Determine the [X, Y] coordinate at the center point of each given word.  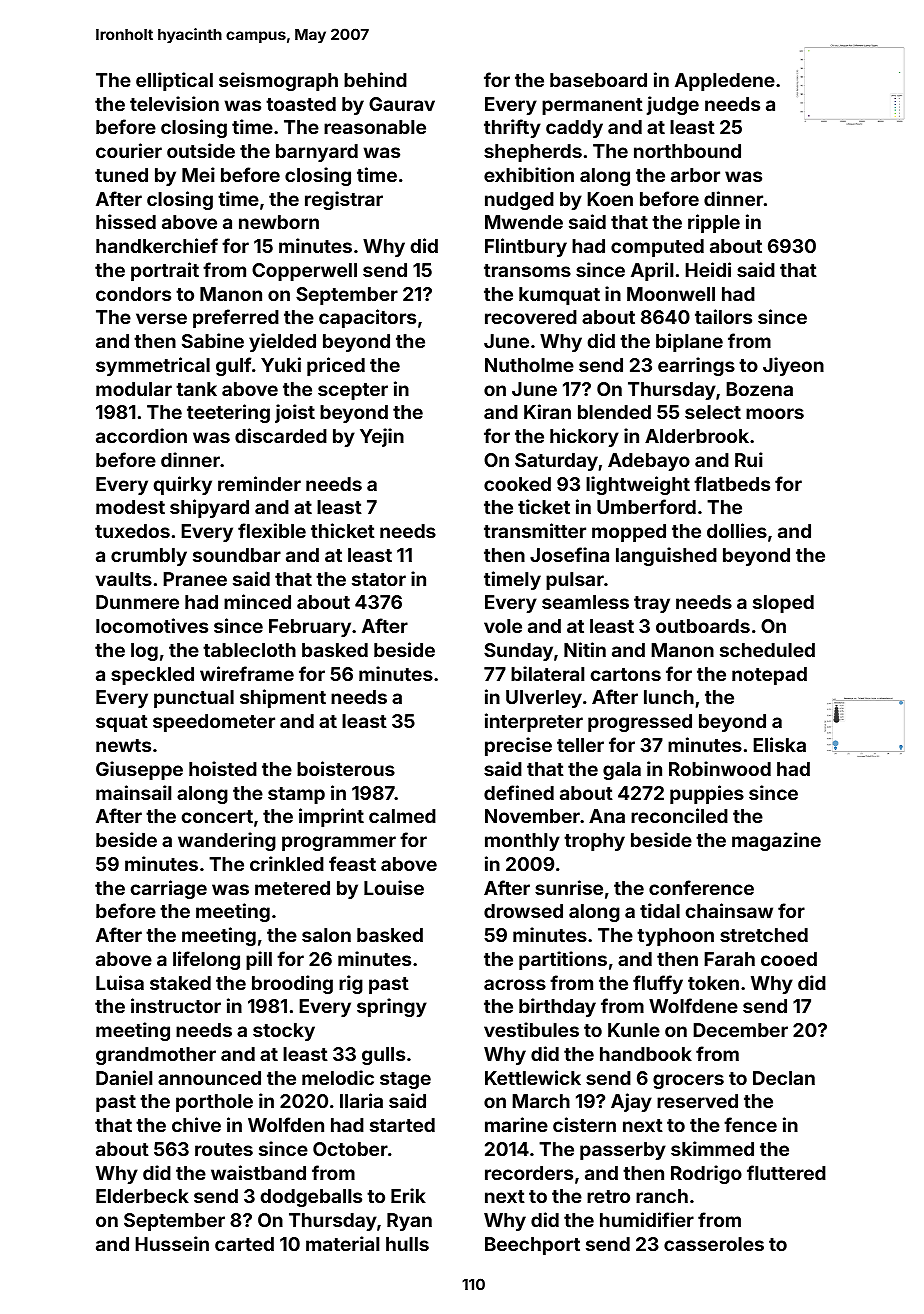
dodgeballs [311, 1198]
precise [518, 746]
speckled [152, 676]
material [342, 1243]
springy [392, 1007]
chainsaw [729, 910]
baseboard [598, 80]
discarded [281, 435]
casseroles [714, 1244]
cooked [517, 484]
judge [673, 105]
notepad [769, 676]
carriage [169, 889]
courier [129, 150]
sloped [783, 604]
